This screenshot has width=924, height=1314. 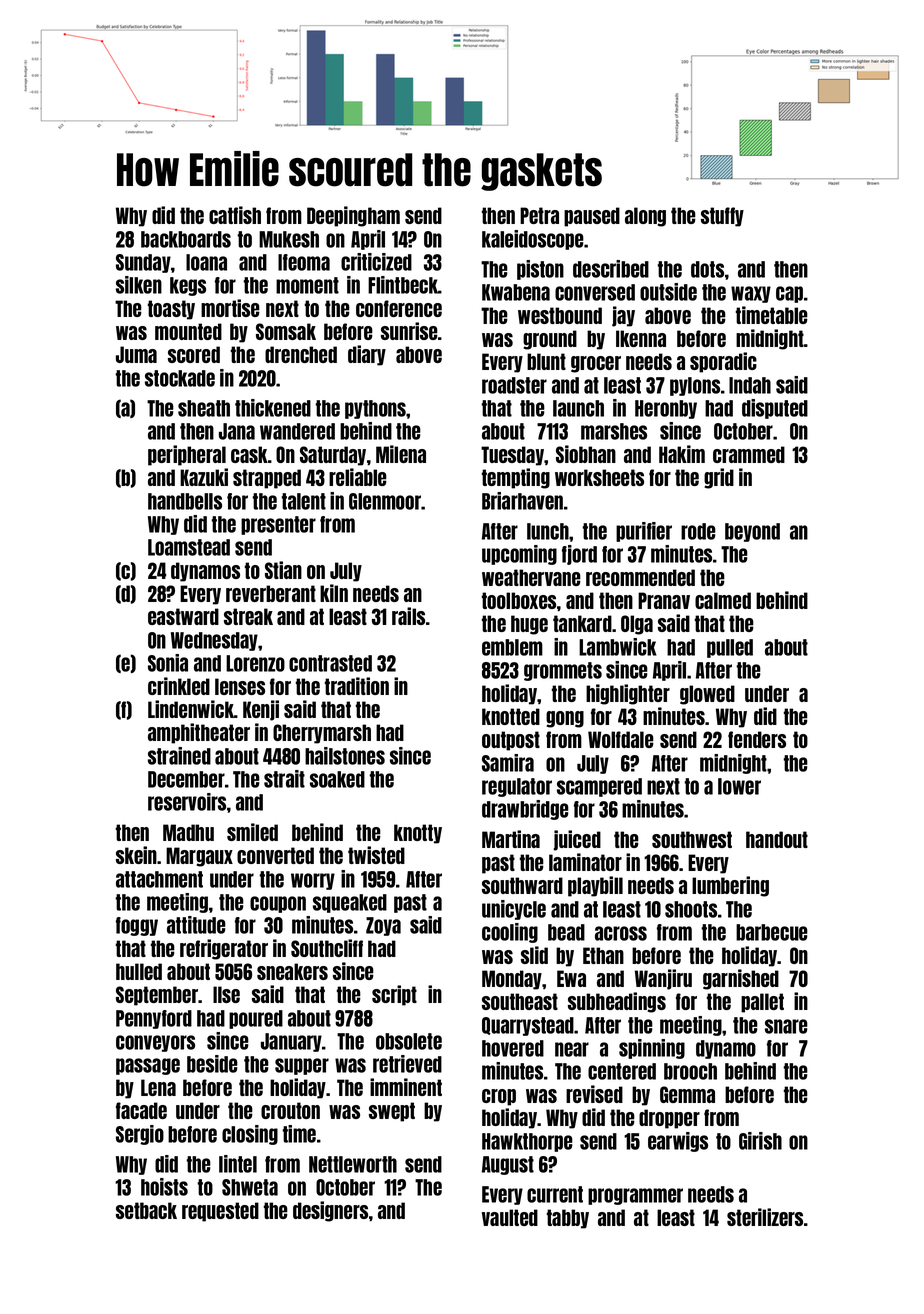 What do you see at coordinates (722, 217) in the screenshot?
I see `stuffy` at bounding box center [722, 217].
